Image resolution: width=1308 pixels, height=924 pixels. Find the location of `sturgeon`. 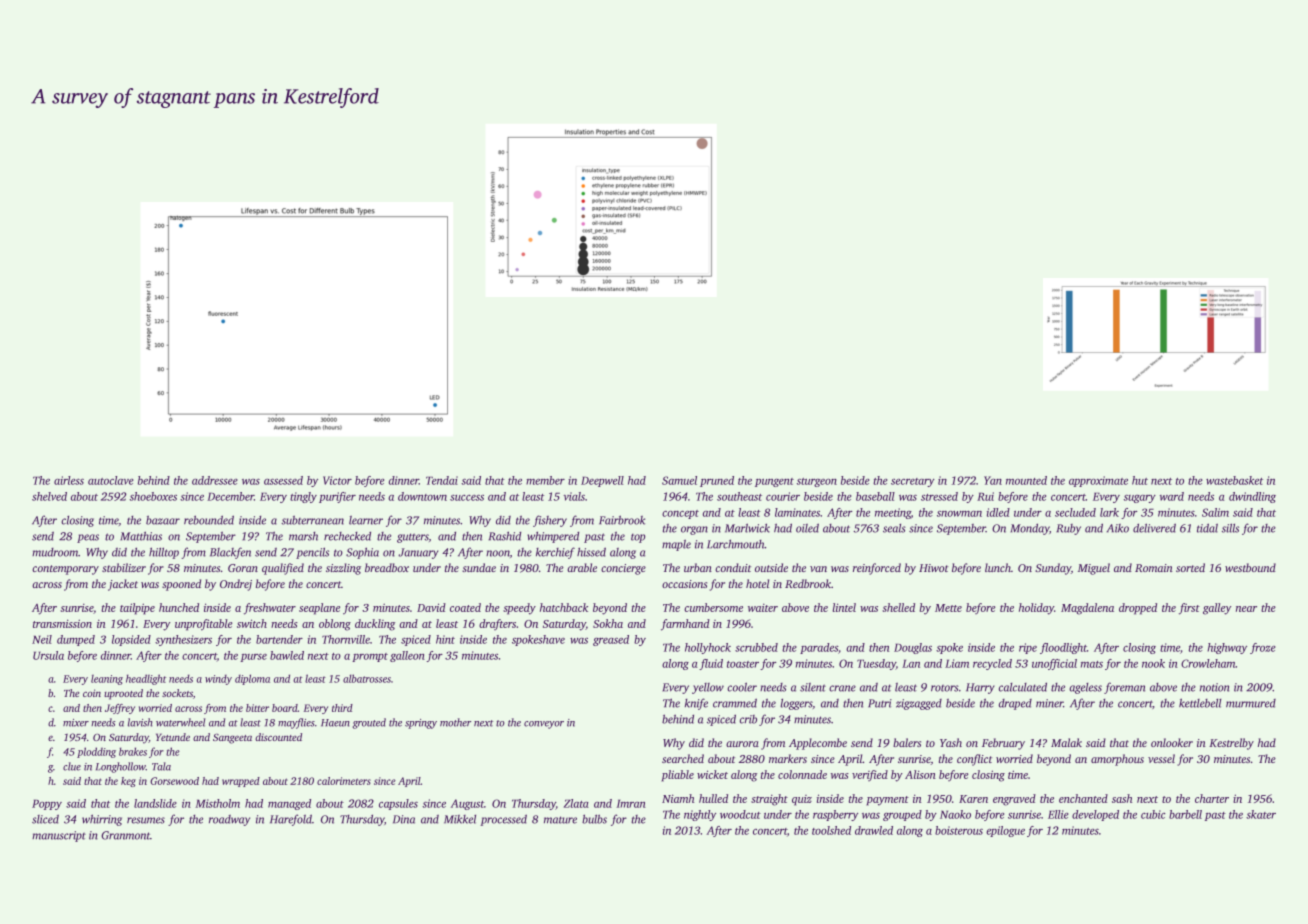

sturgeon is located at coordinates (817, 482).
